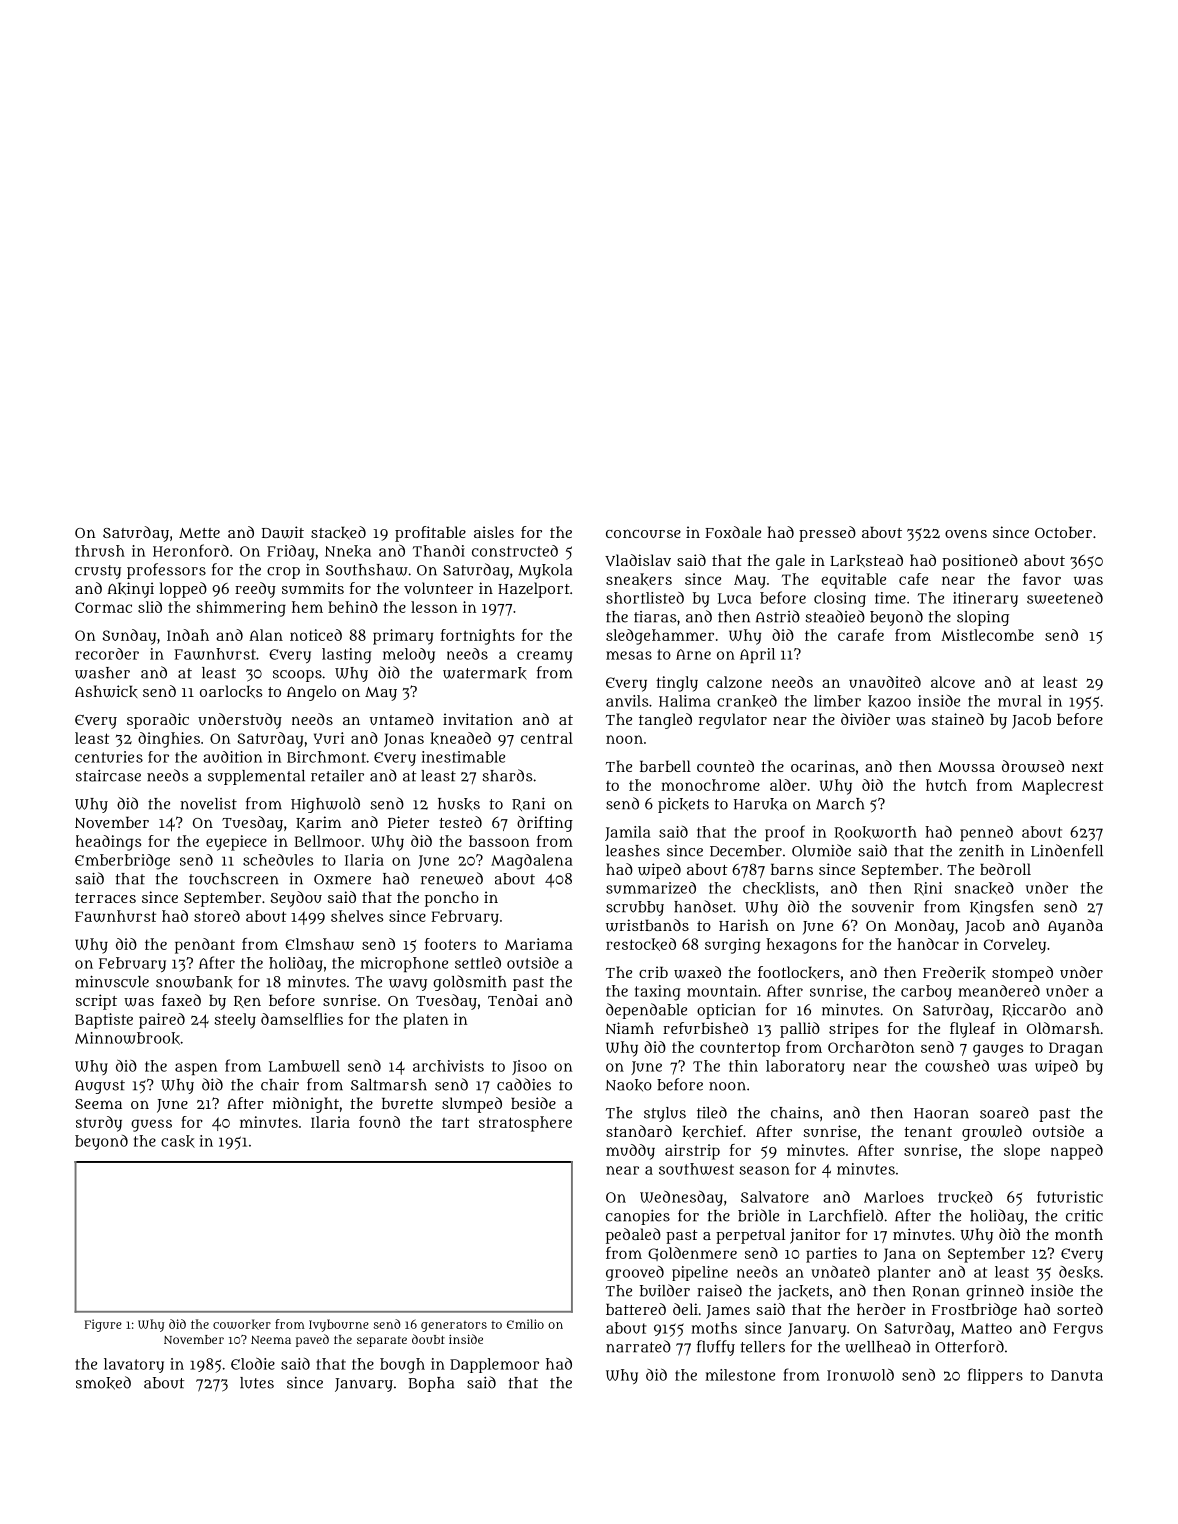  Describe the element at coordinates (1084, 1216) in the screenshot. I see `critic` at that location.
